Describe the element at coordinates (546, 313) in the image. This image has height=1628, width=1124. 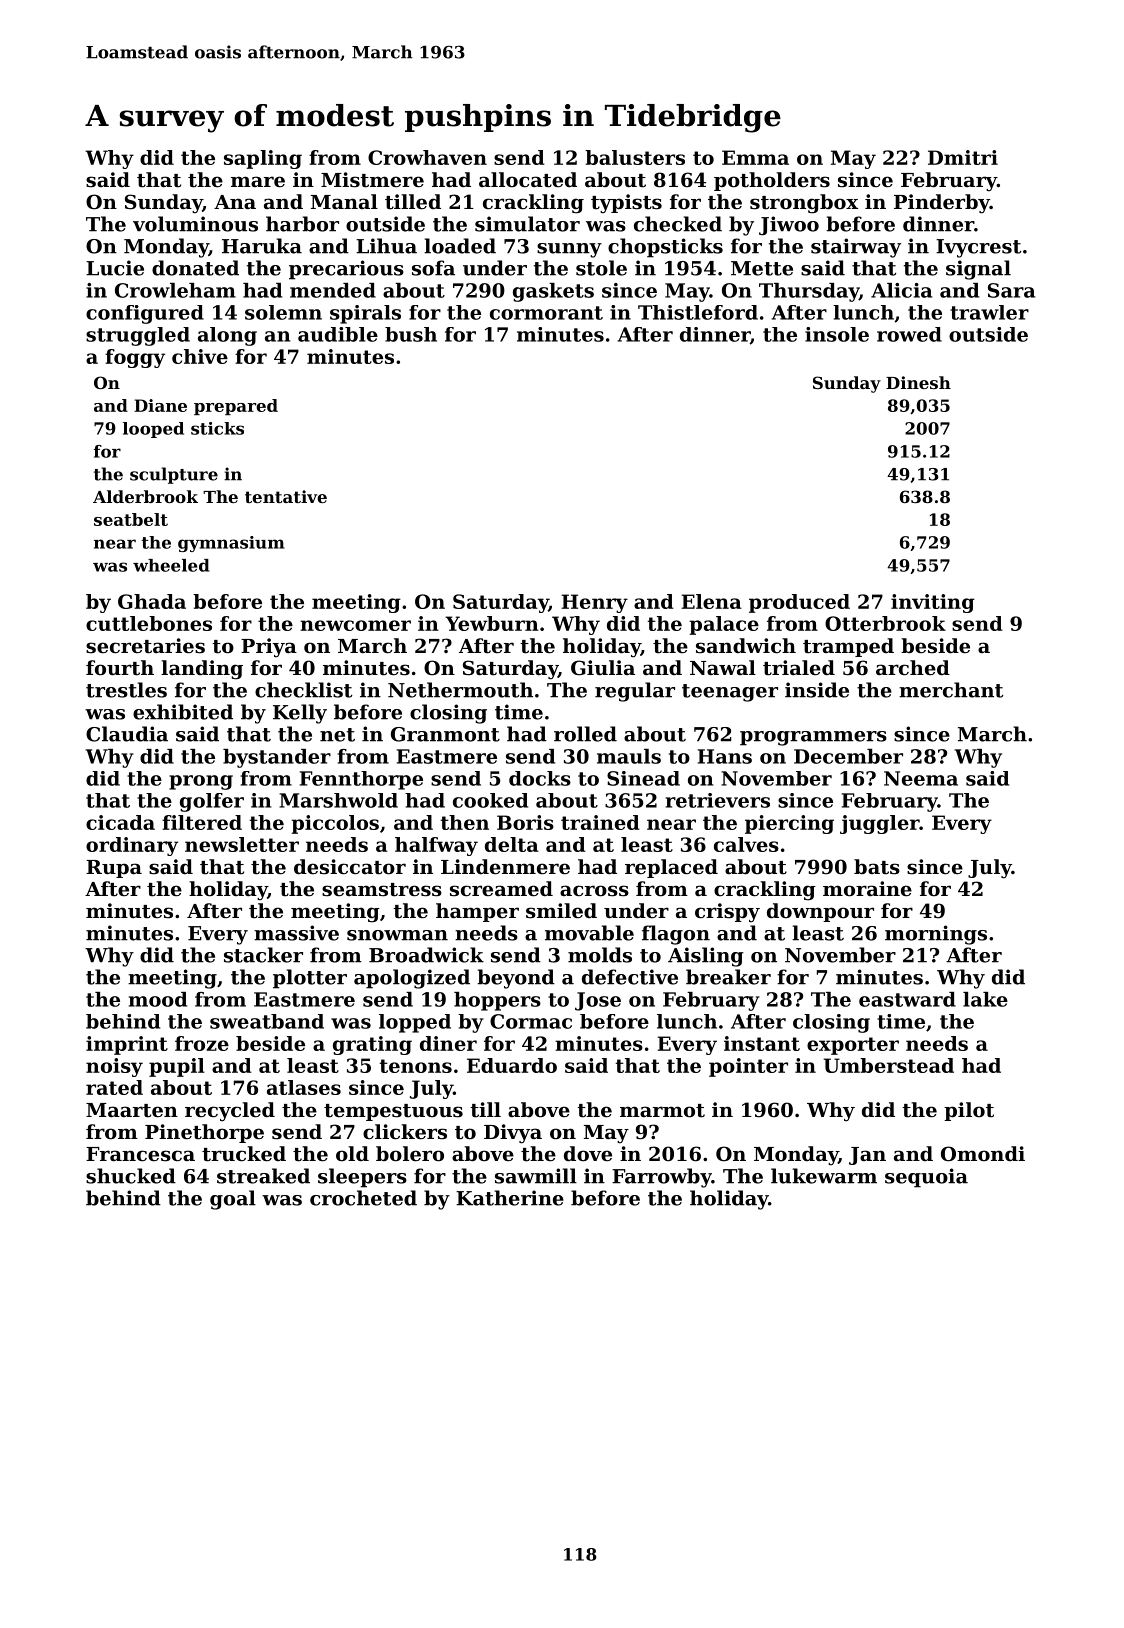
I see `cormorant` at that location.
